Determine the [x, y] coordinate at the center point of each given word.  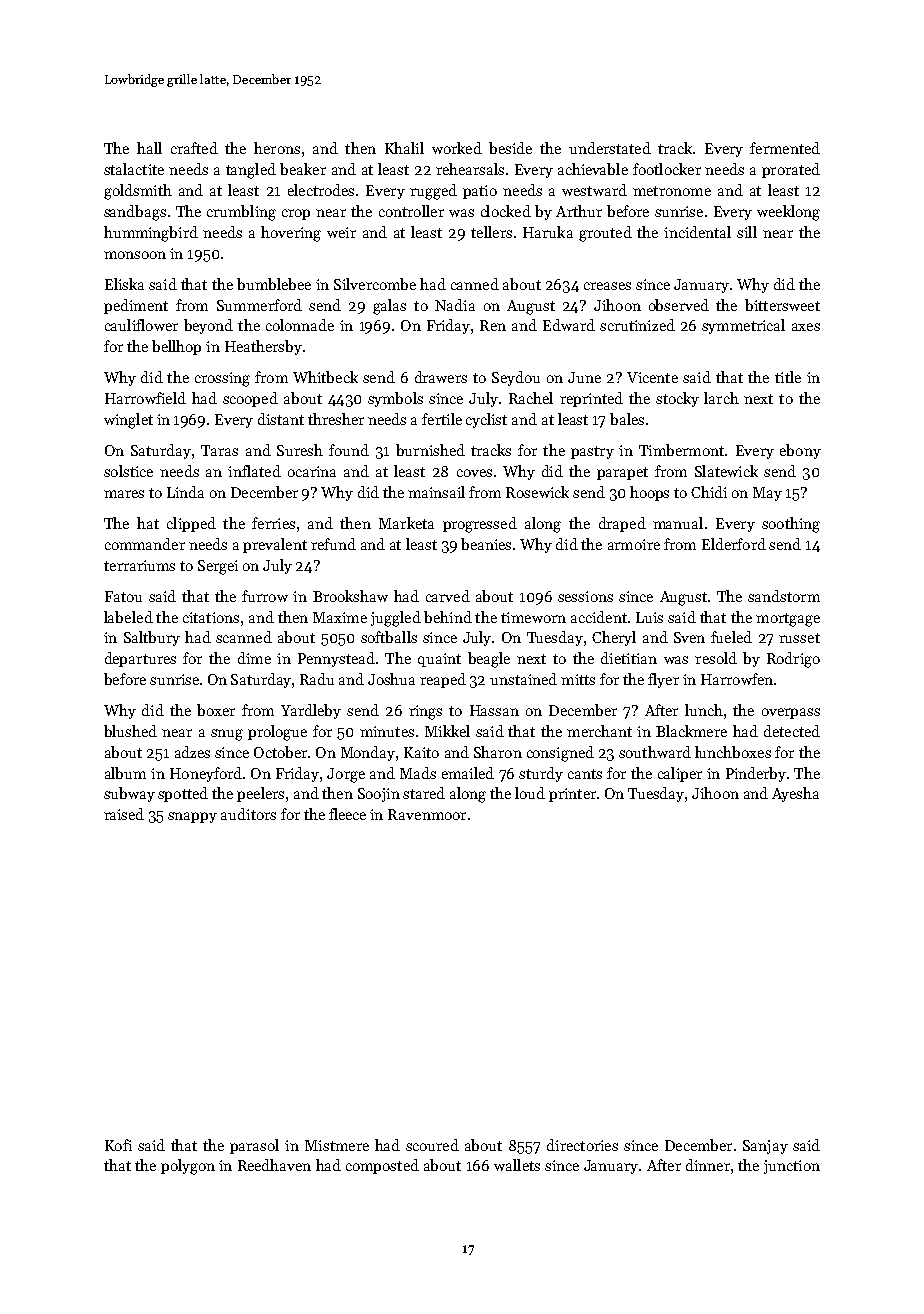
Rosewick [537, 492]
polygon [188, 1167]
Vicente [652, 377]
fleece [347, 814]
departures [140, 659]
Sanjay [765, 1147]
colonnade [300, 325]
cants [585, 774]
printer [572, 795]
